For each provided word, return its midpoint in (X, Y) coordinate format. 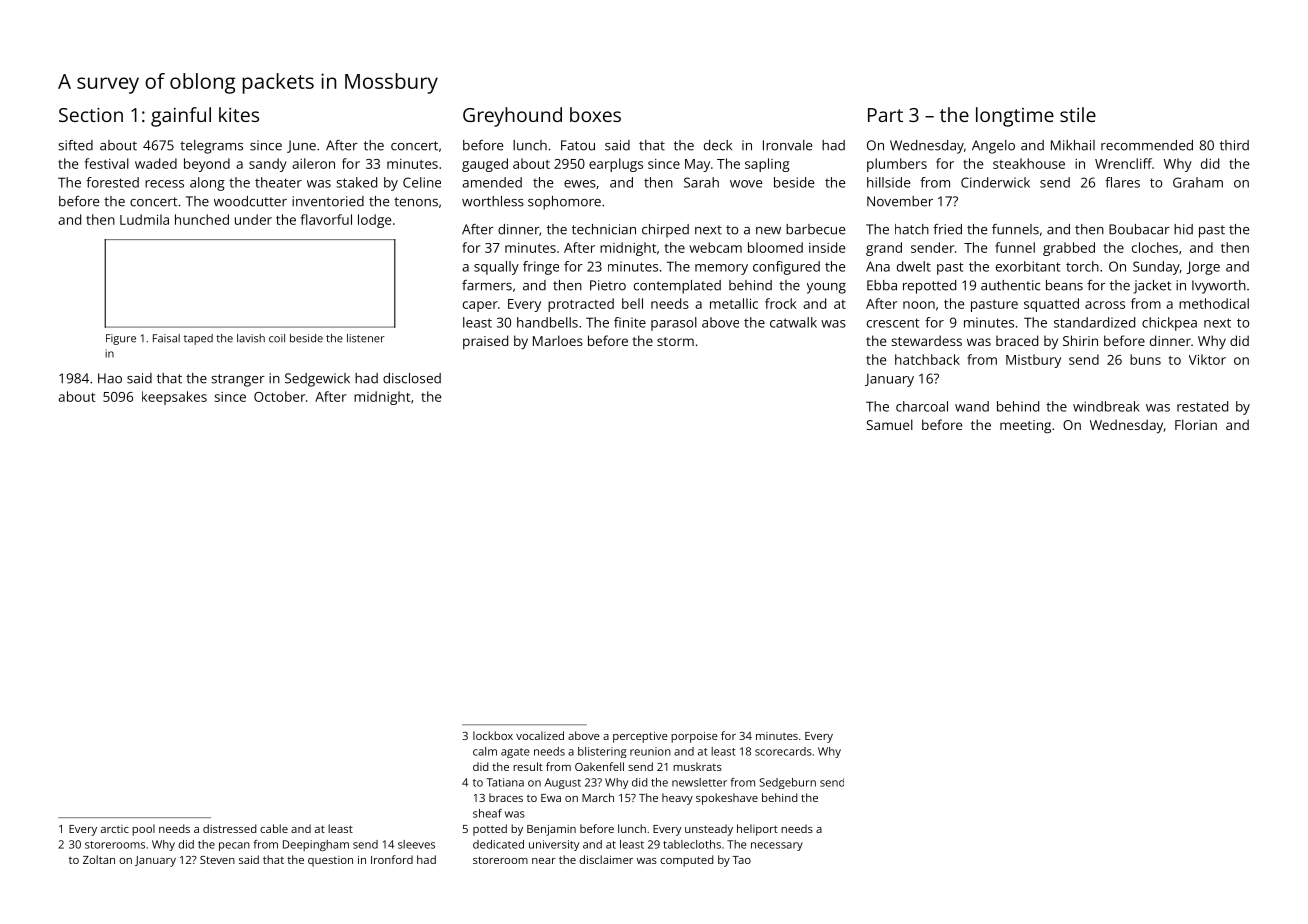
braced (1017, 340)
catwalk (793, 322)
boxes (595, 114)
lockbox (493, 735)
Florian (1196, 424)
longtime (1015, 117)
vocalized (540, 735)
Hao (110, 378)
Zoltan (99, 859)
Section (91, 115)
